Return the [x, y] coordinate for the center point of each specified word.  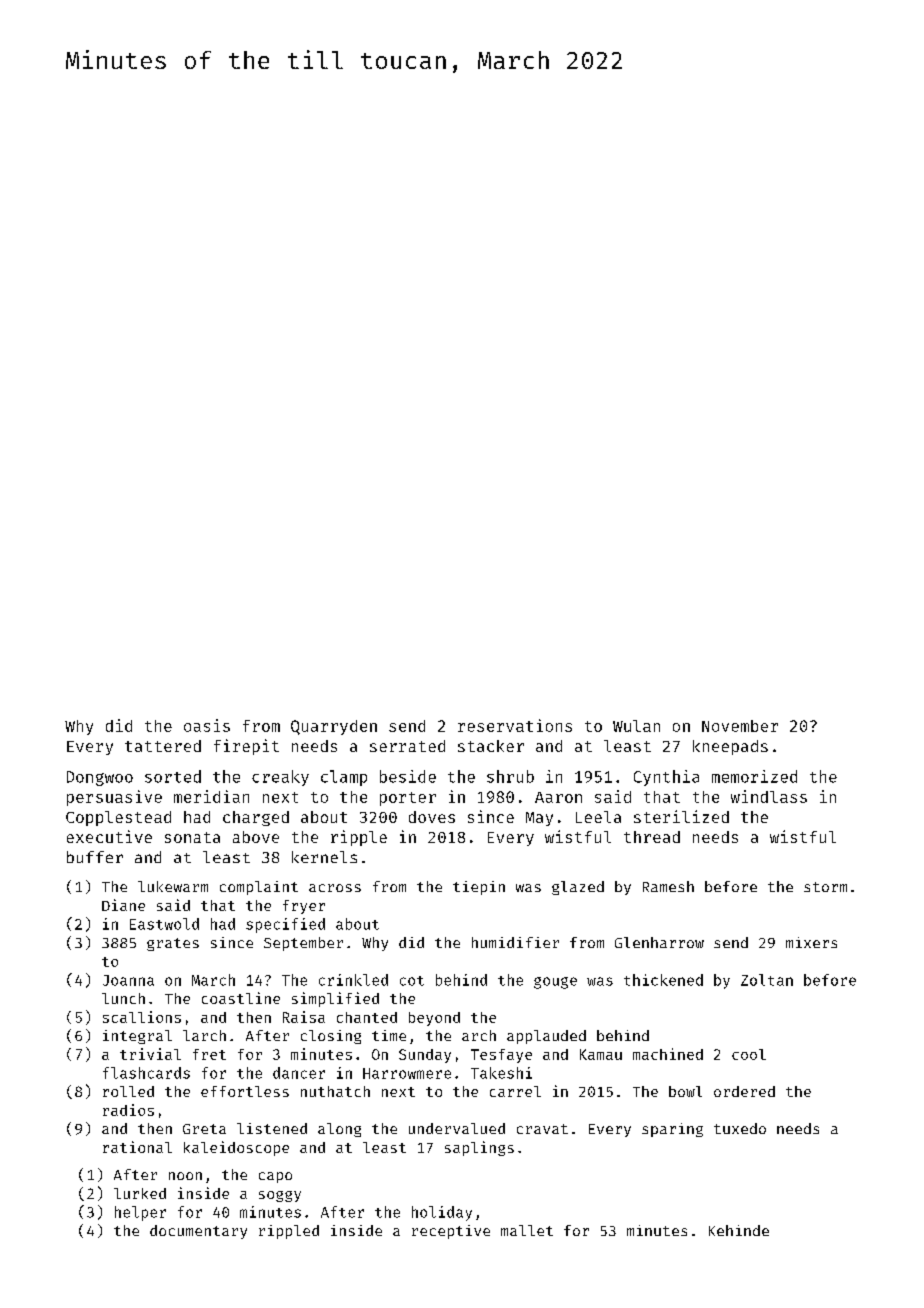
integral [137, 1037]
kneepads [730, 747]
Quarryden [334, 727]
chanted [367, 1017]
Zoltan [767, 980]
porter [408, 799]
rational [137, 1147]
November [740, 726]
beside [408, 776]
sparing [672, 1130]
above [256, 837]
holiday [442, 1213]
